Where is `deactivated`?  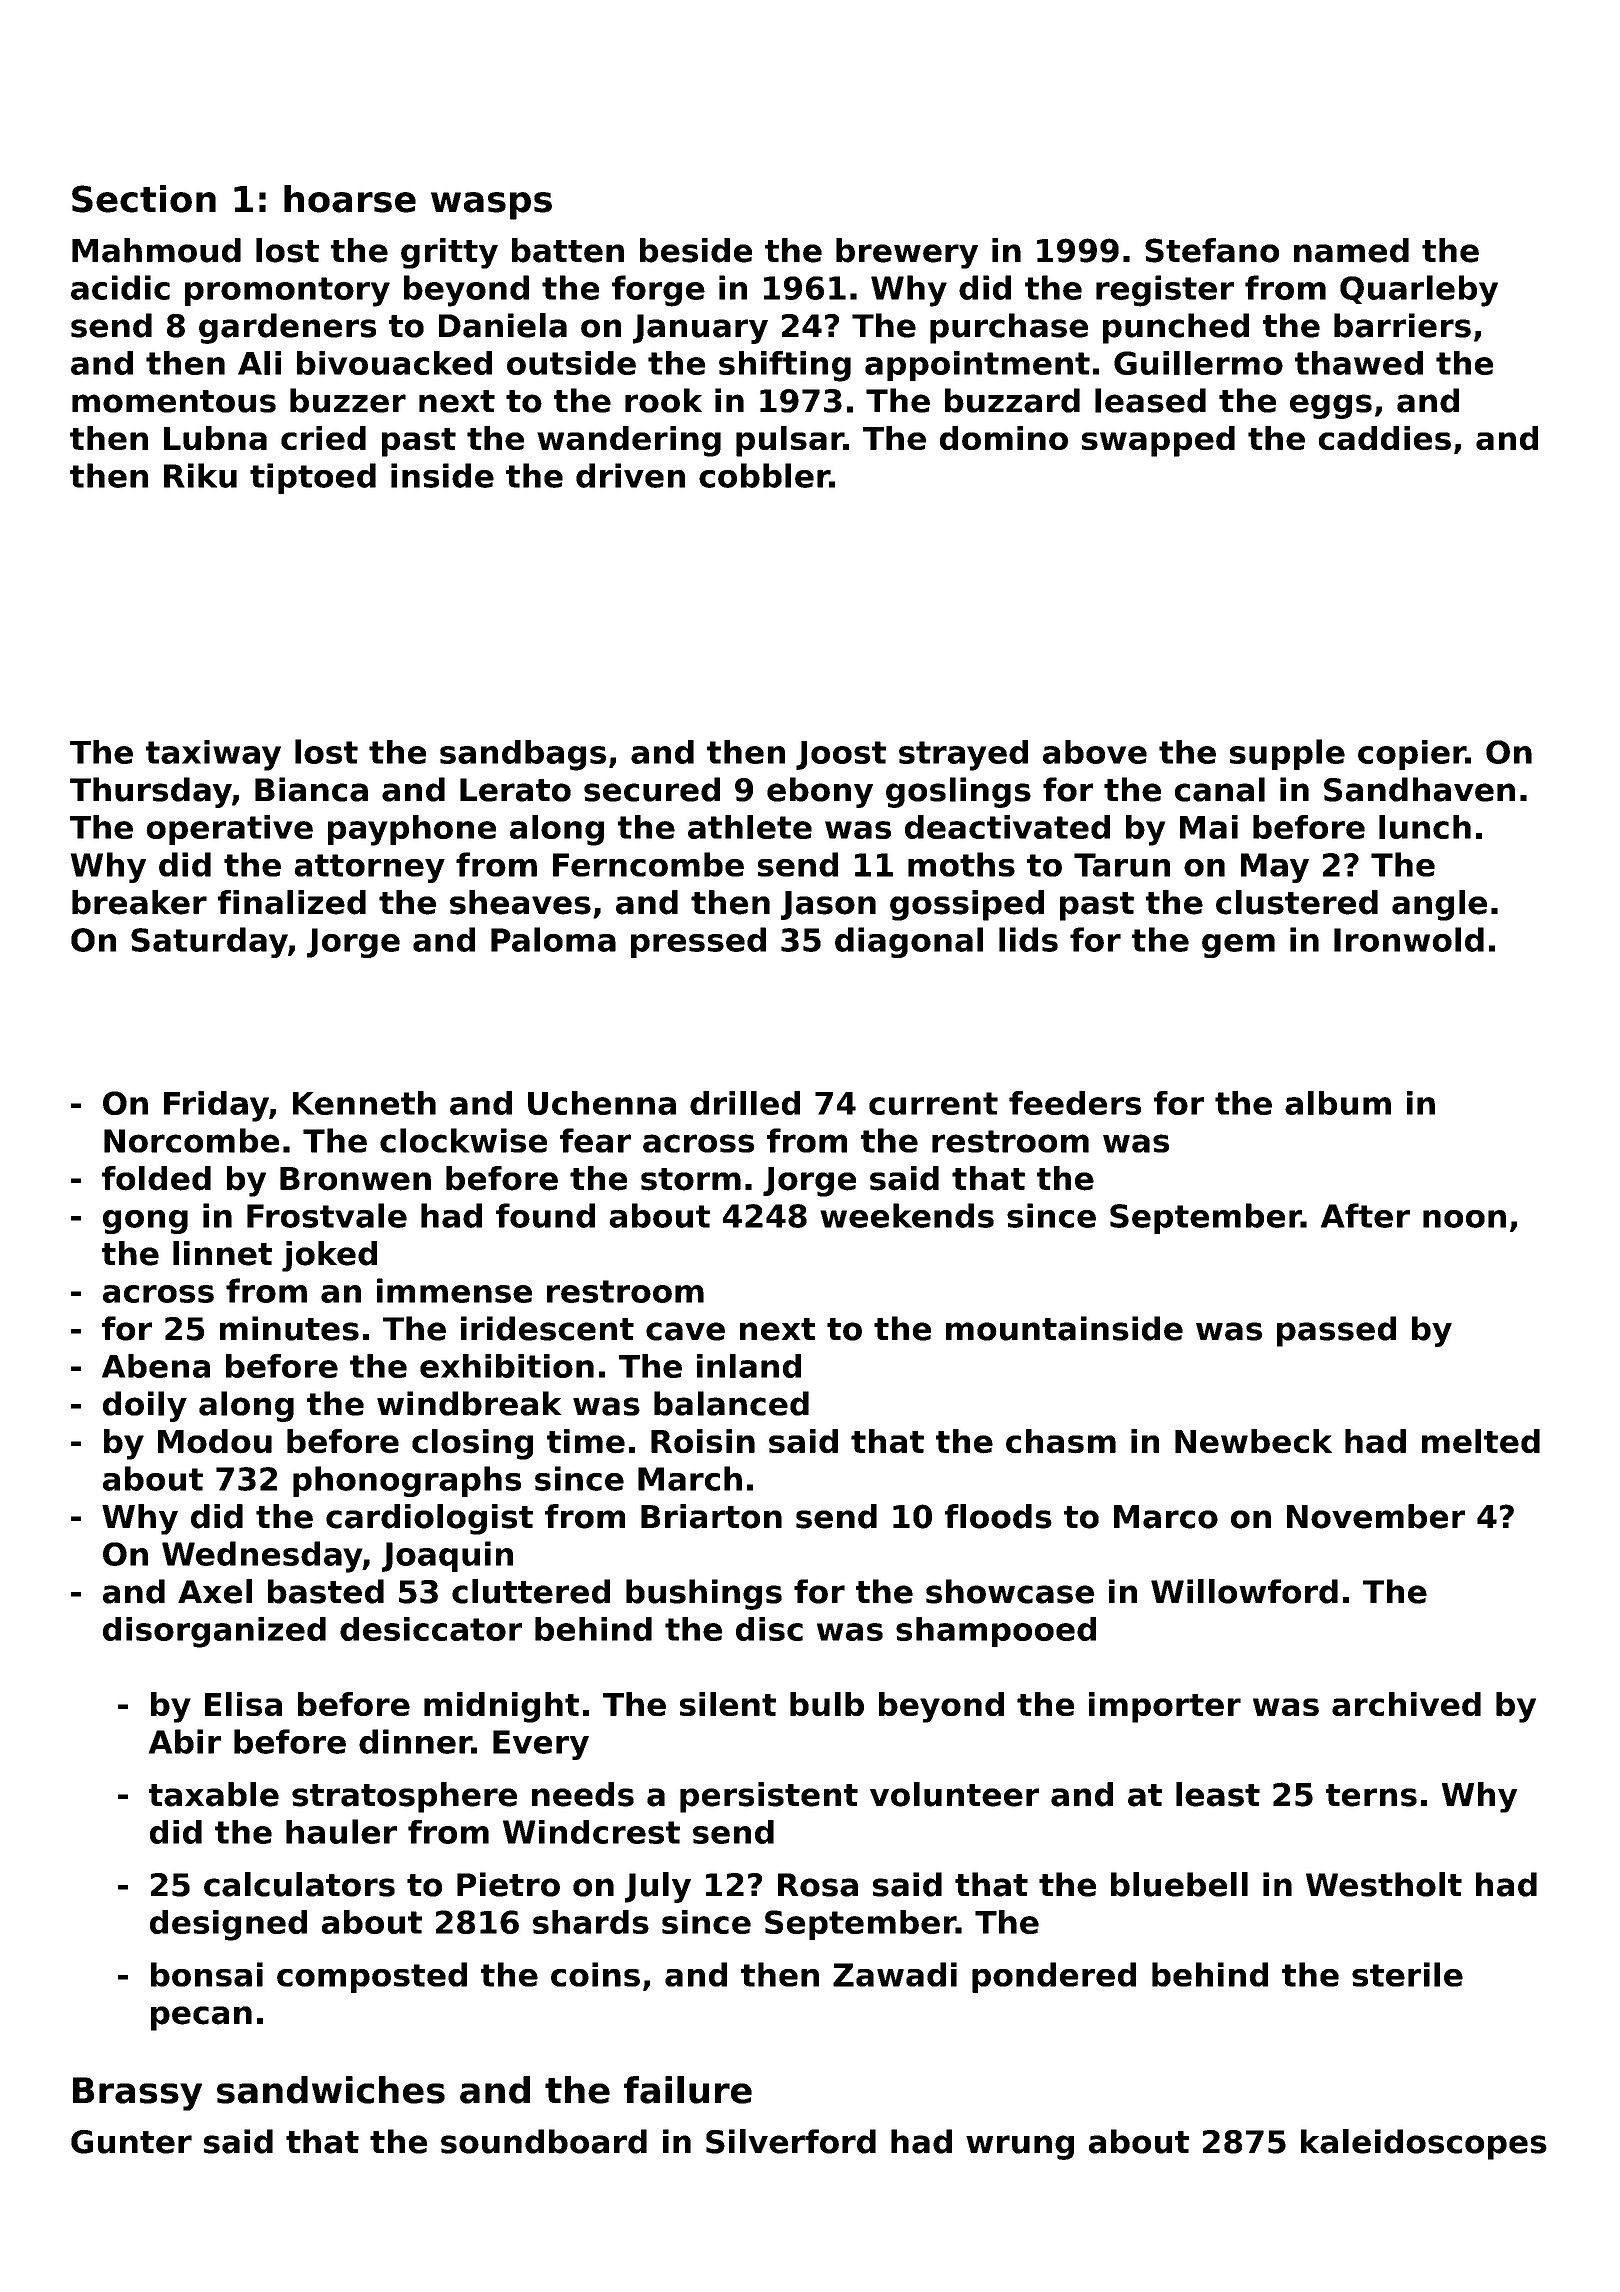
deactivated is located at coordinates (1007, 827).
